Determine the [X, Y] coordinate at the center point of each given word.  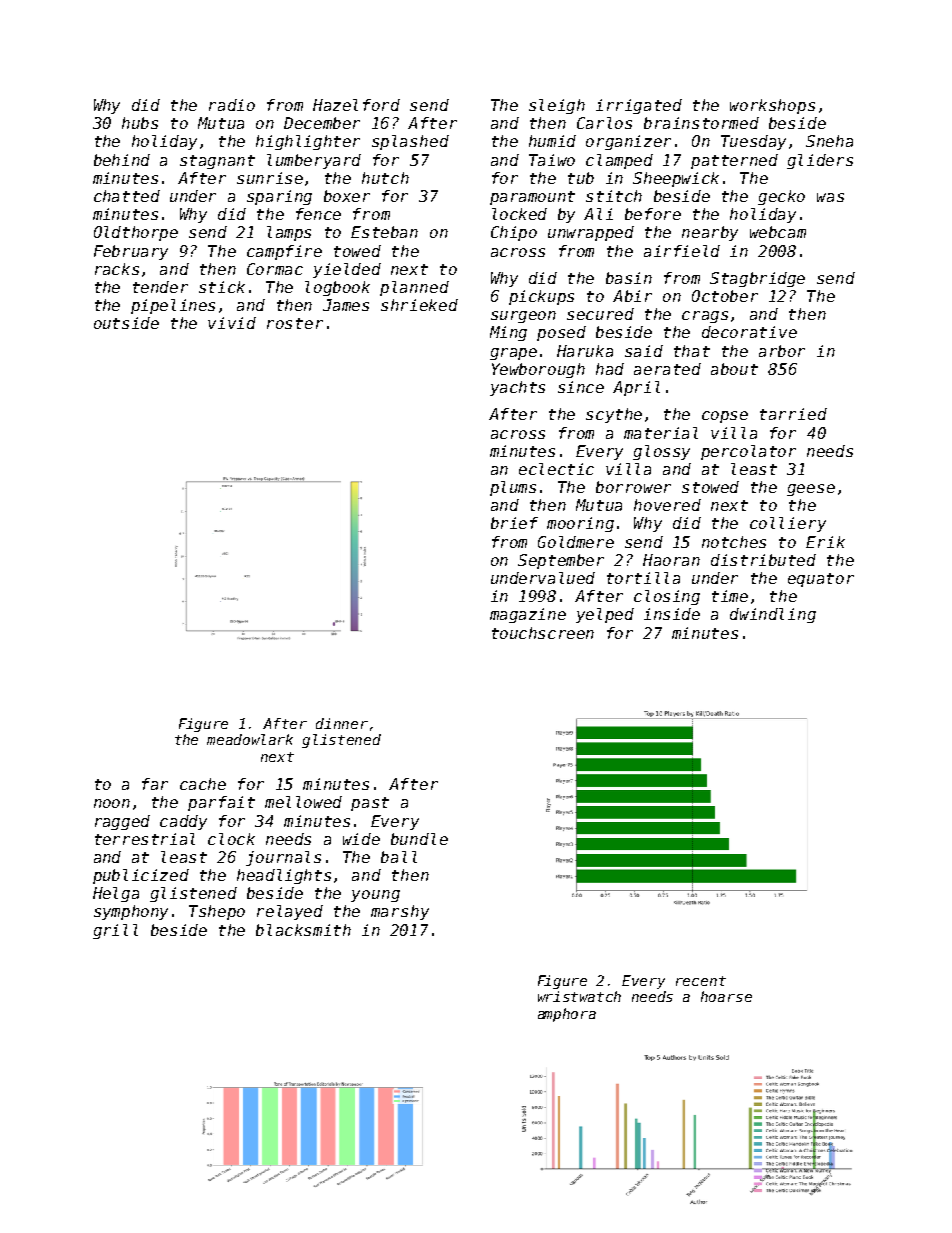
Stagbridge [757, 279]
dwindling [773, 615]
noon [112, 803]
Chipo [514, 233]
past [370, 804]
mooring [580, 524]
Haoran [671, 560]
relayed [290, 912]
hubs [140, 123]
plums [513, 488]
